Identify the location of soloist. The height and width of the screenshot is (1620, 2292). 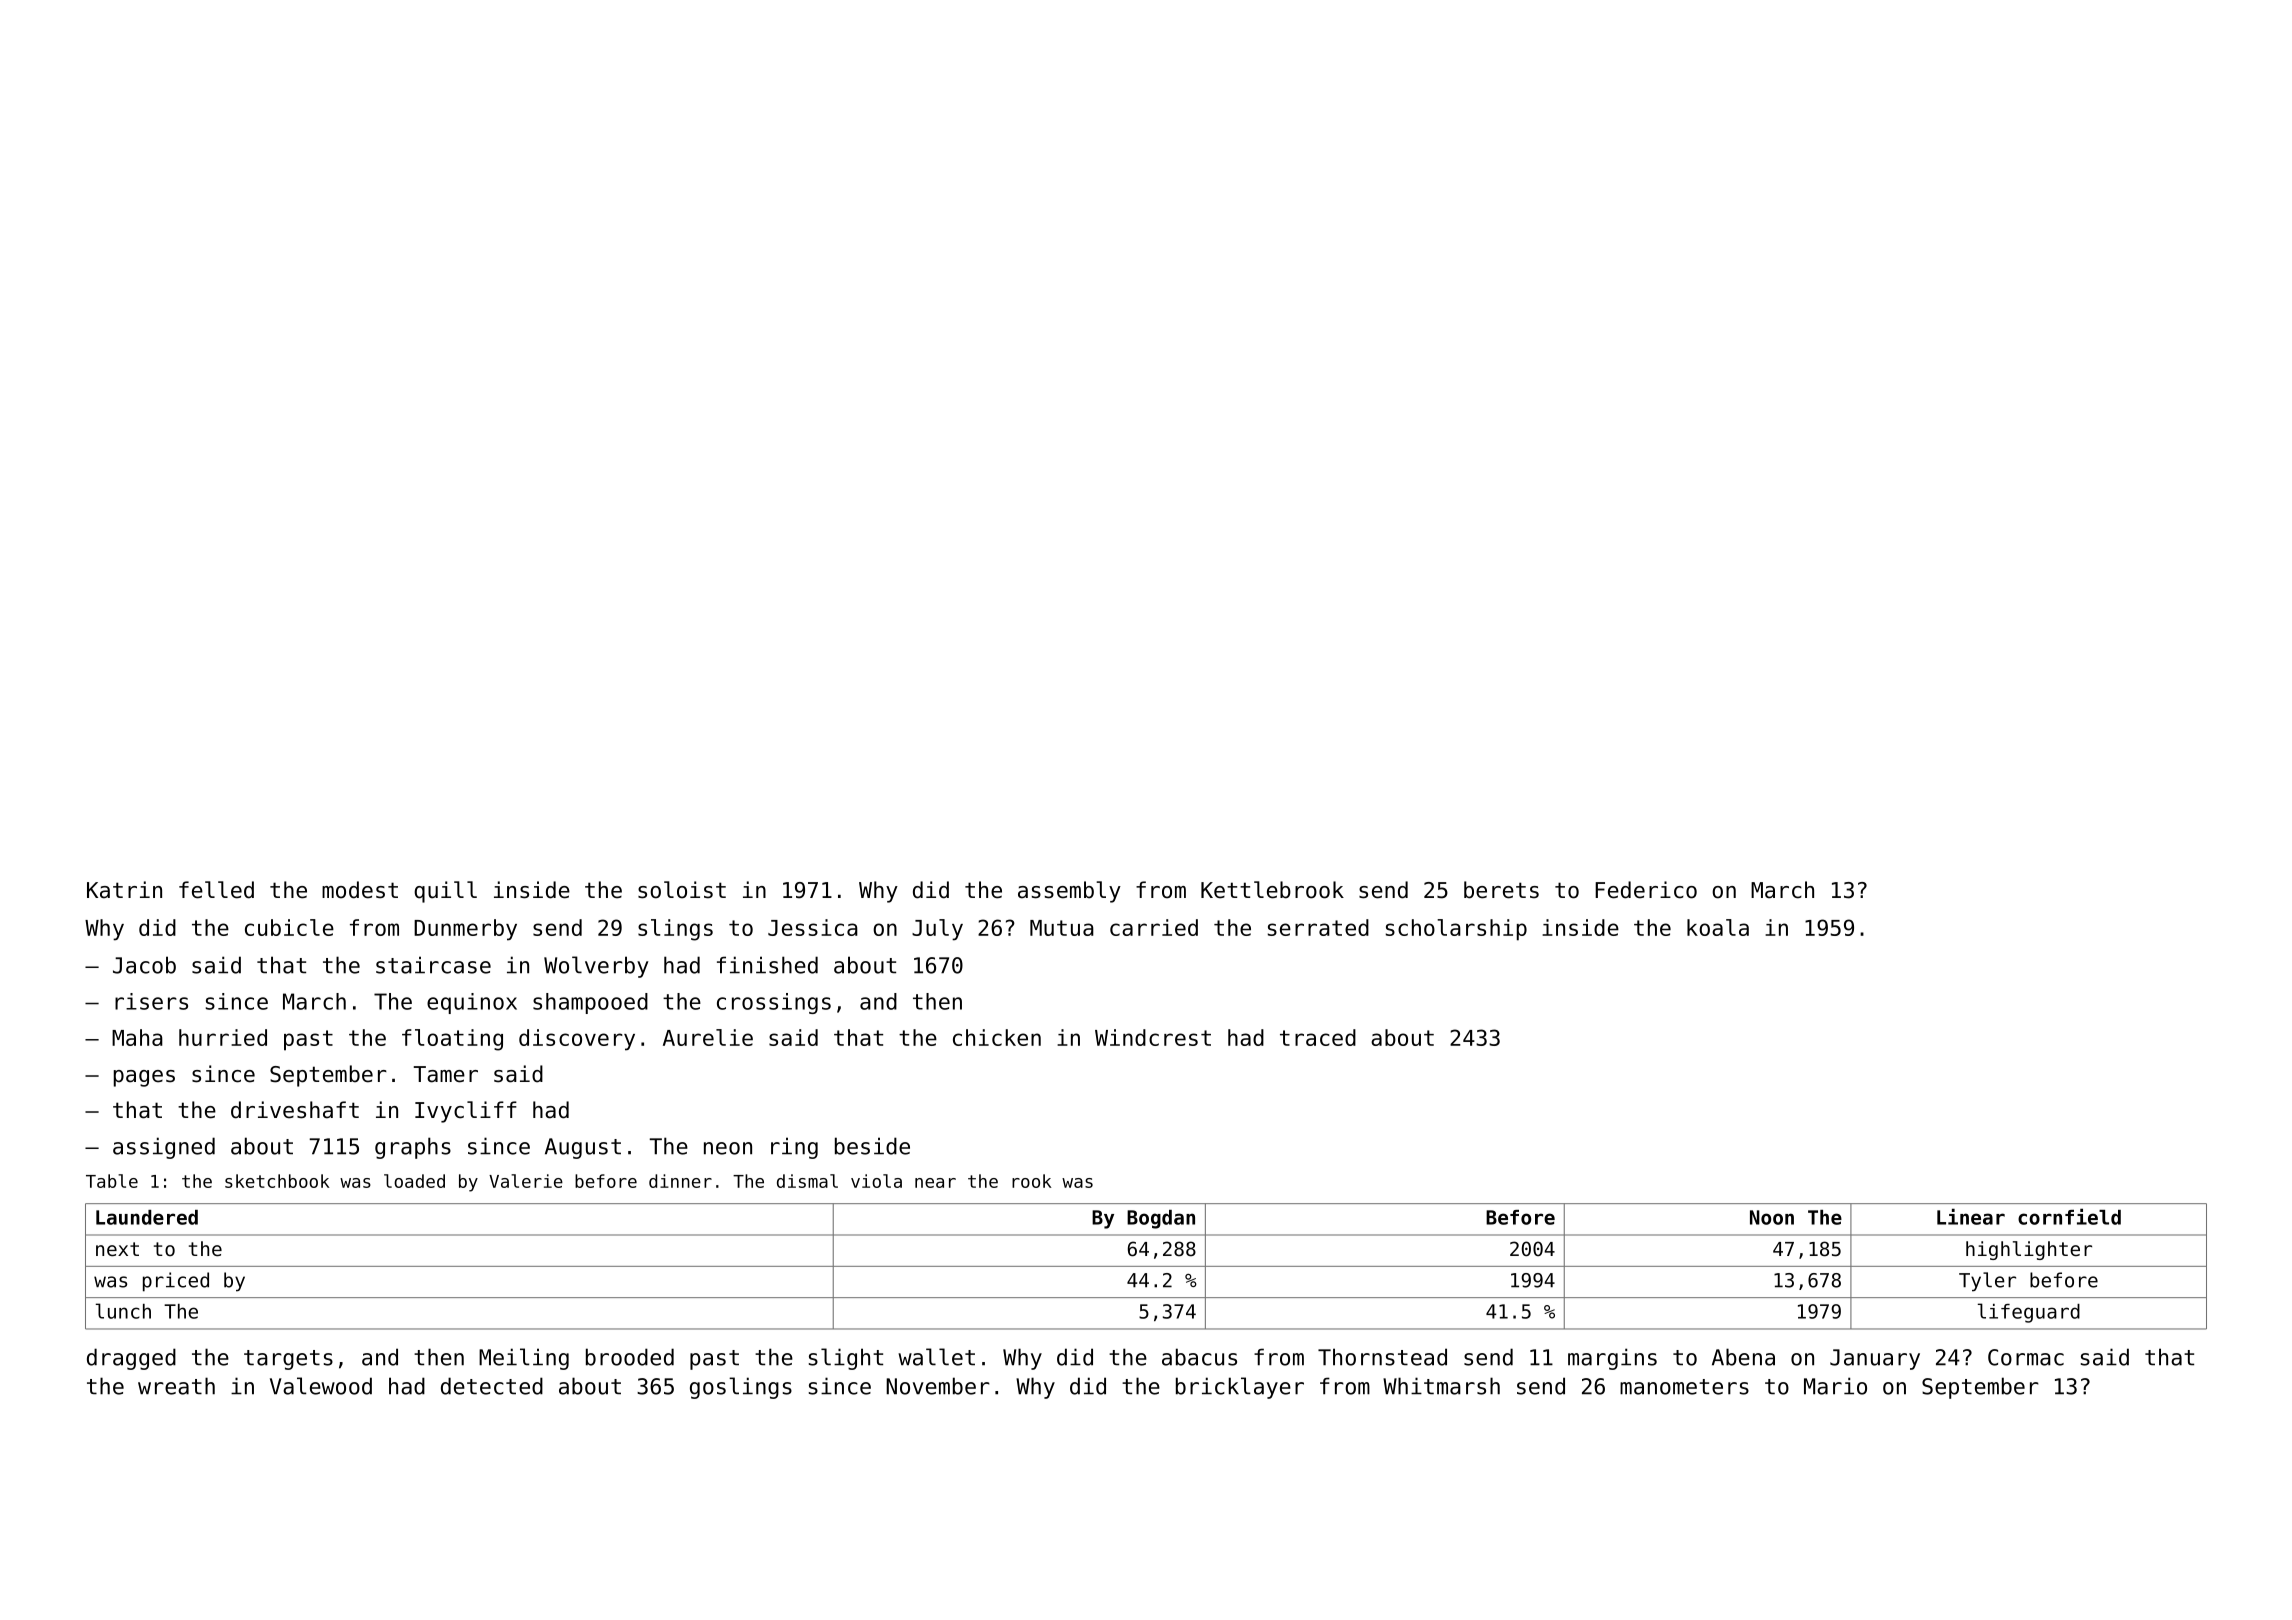
(682, 890).
